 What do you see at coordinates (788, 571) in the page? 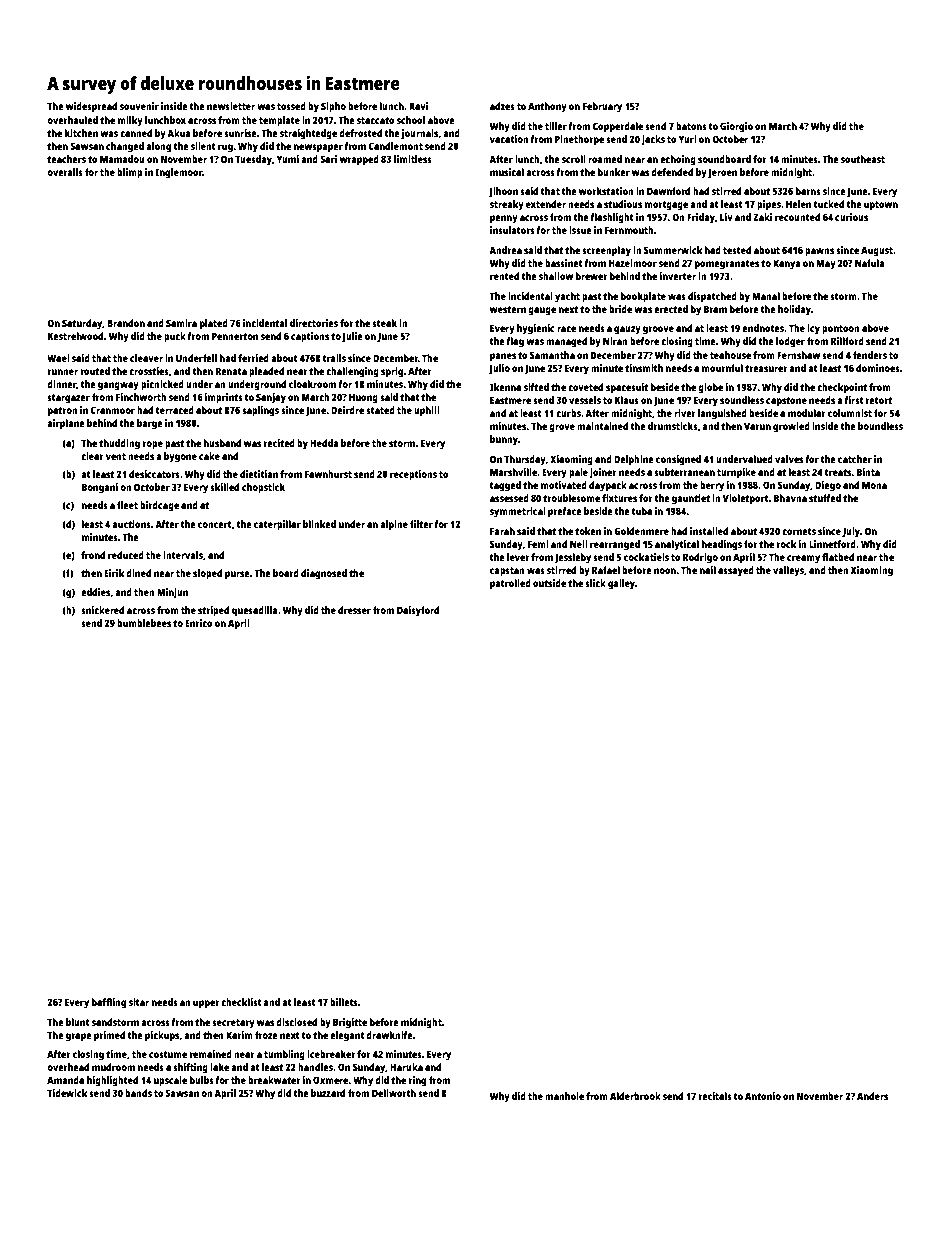
I see `valleys` at bounding box center [788, 571].
